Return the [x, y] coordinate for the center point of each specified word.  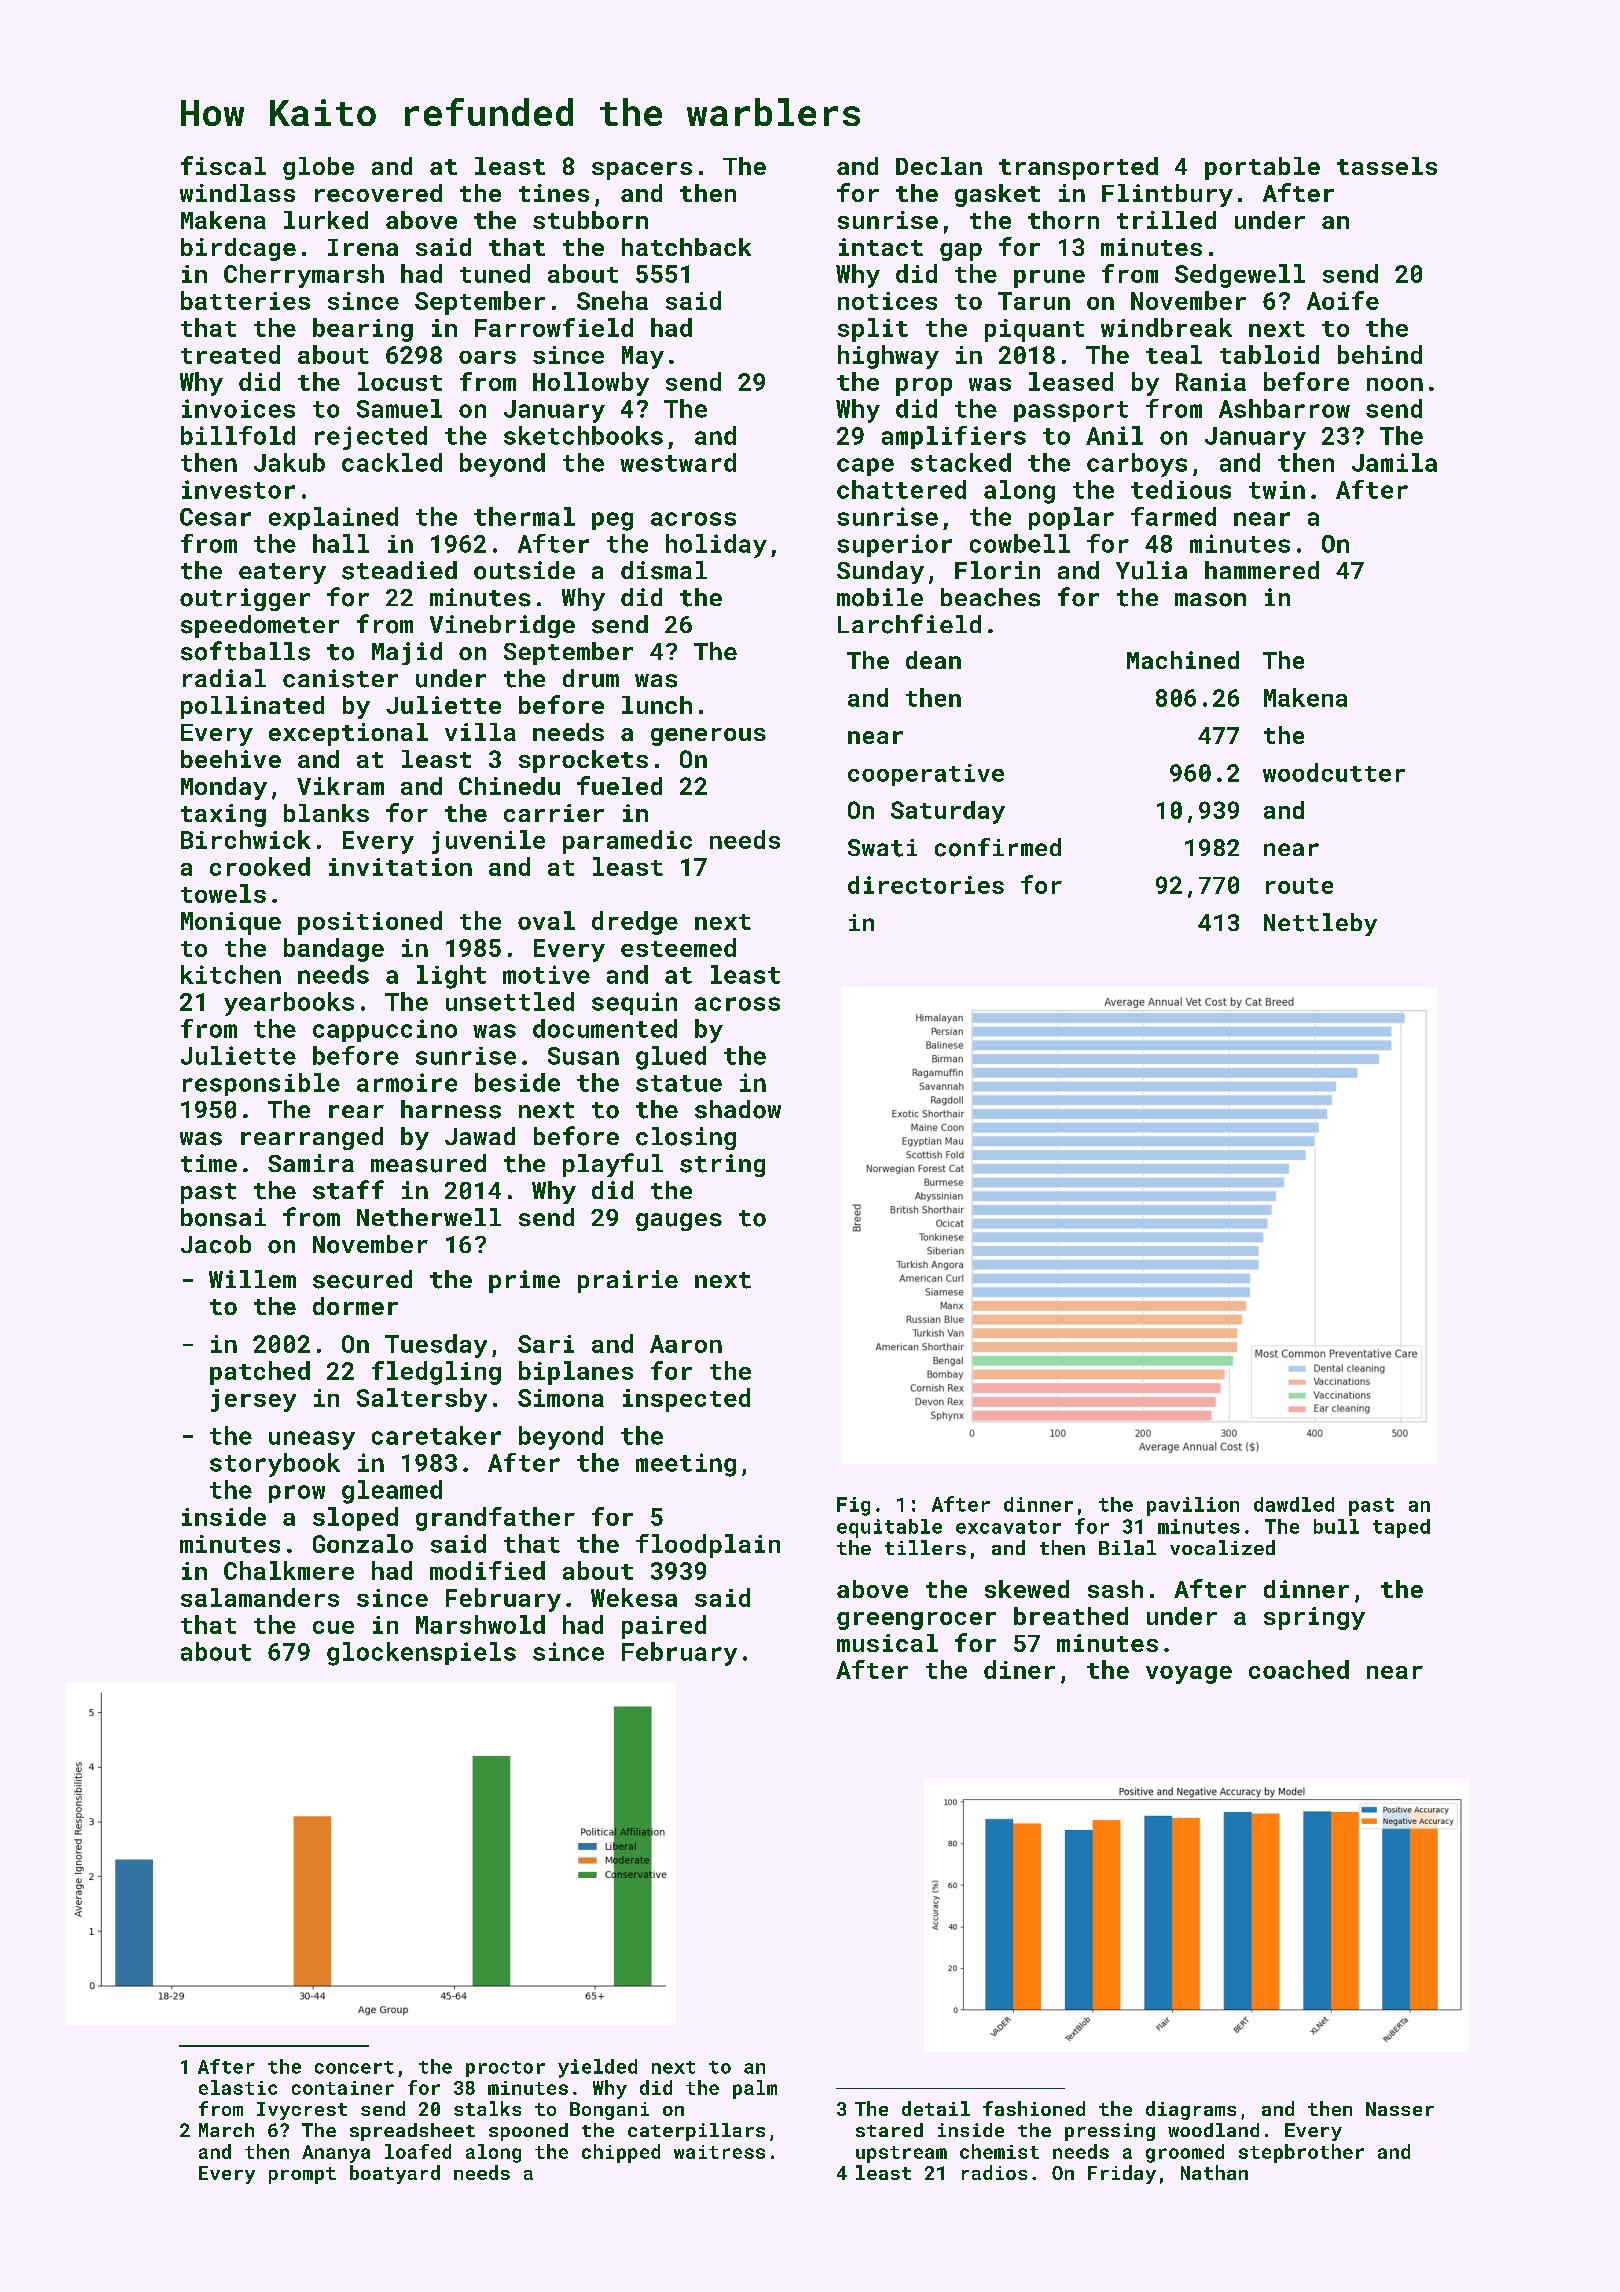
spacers [642, 171]
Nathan [1214, 2172]
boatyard [395, 2174]
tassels [1387, 166]
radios [994, 2172]
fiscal [223, 165]
